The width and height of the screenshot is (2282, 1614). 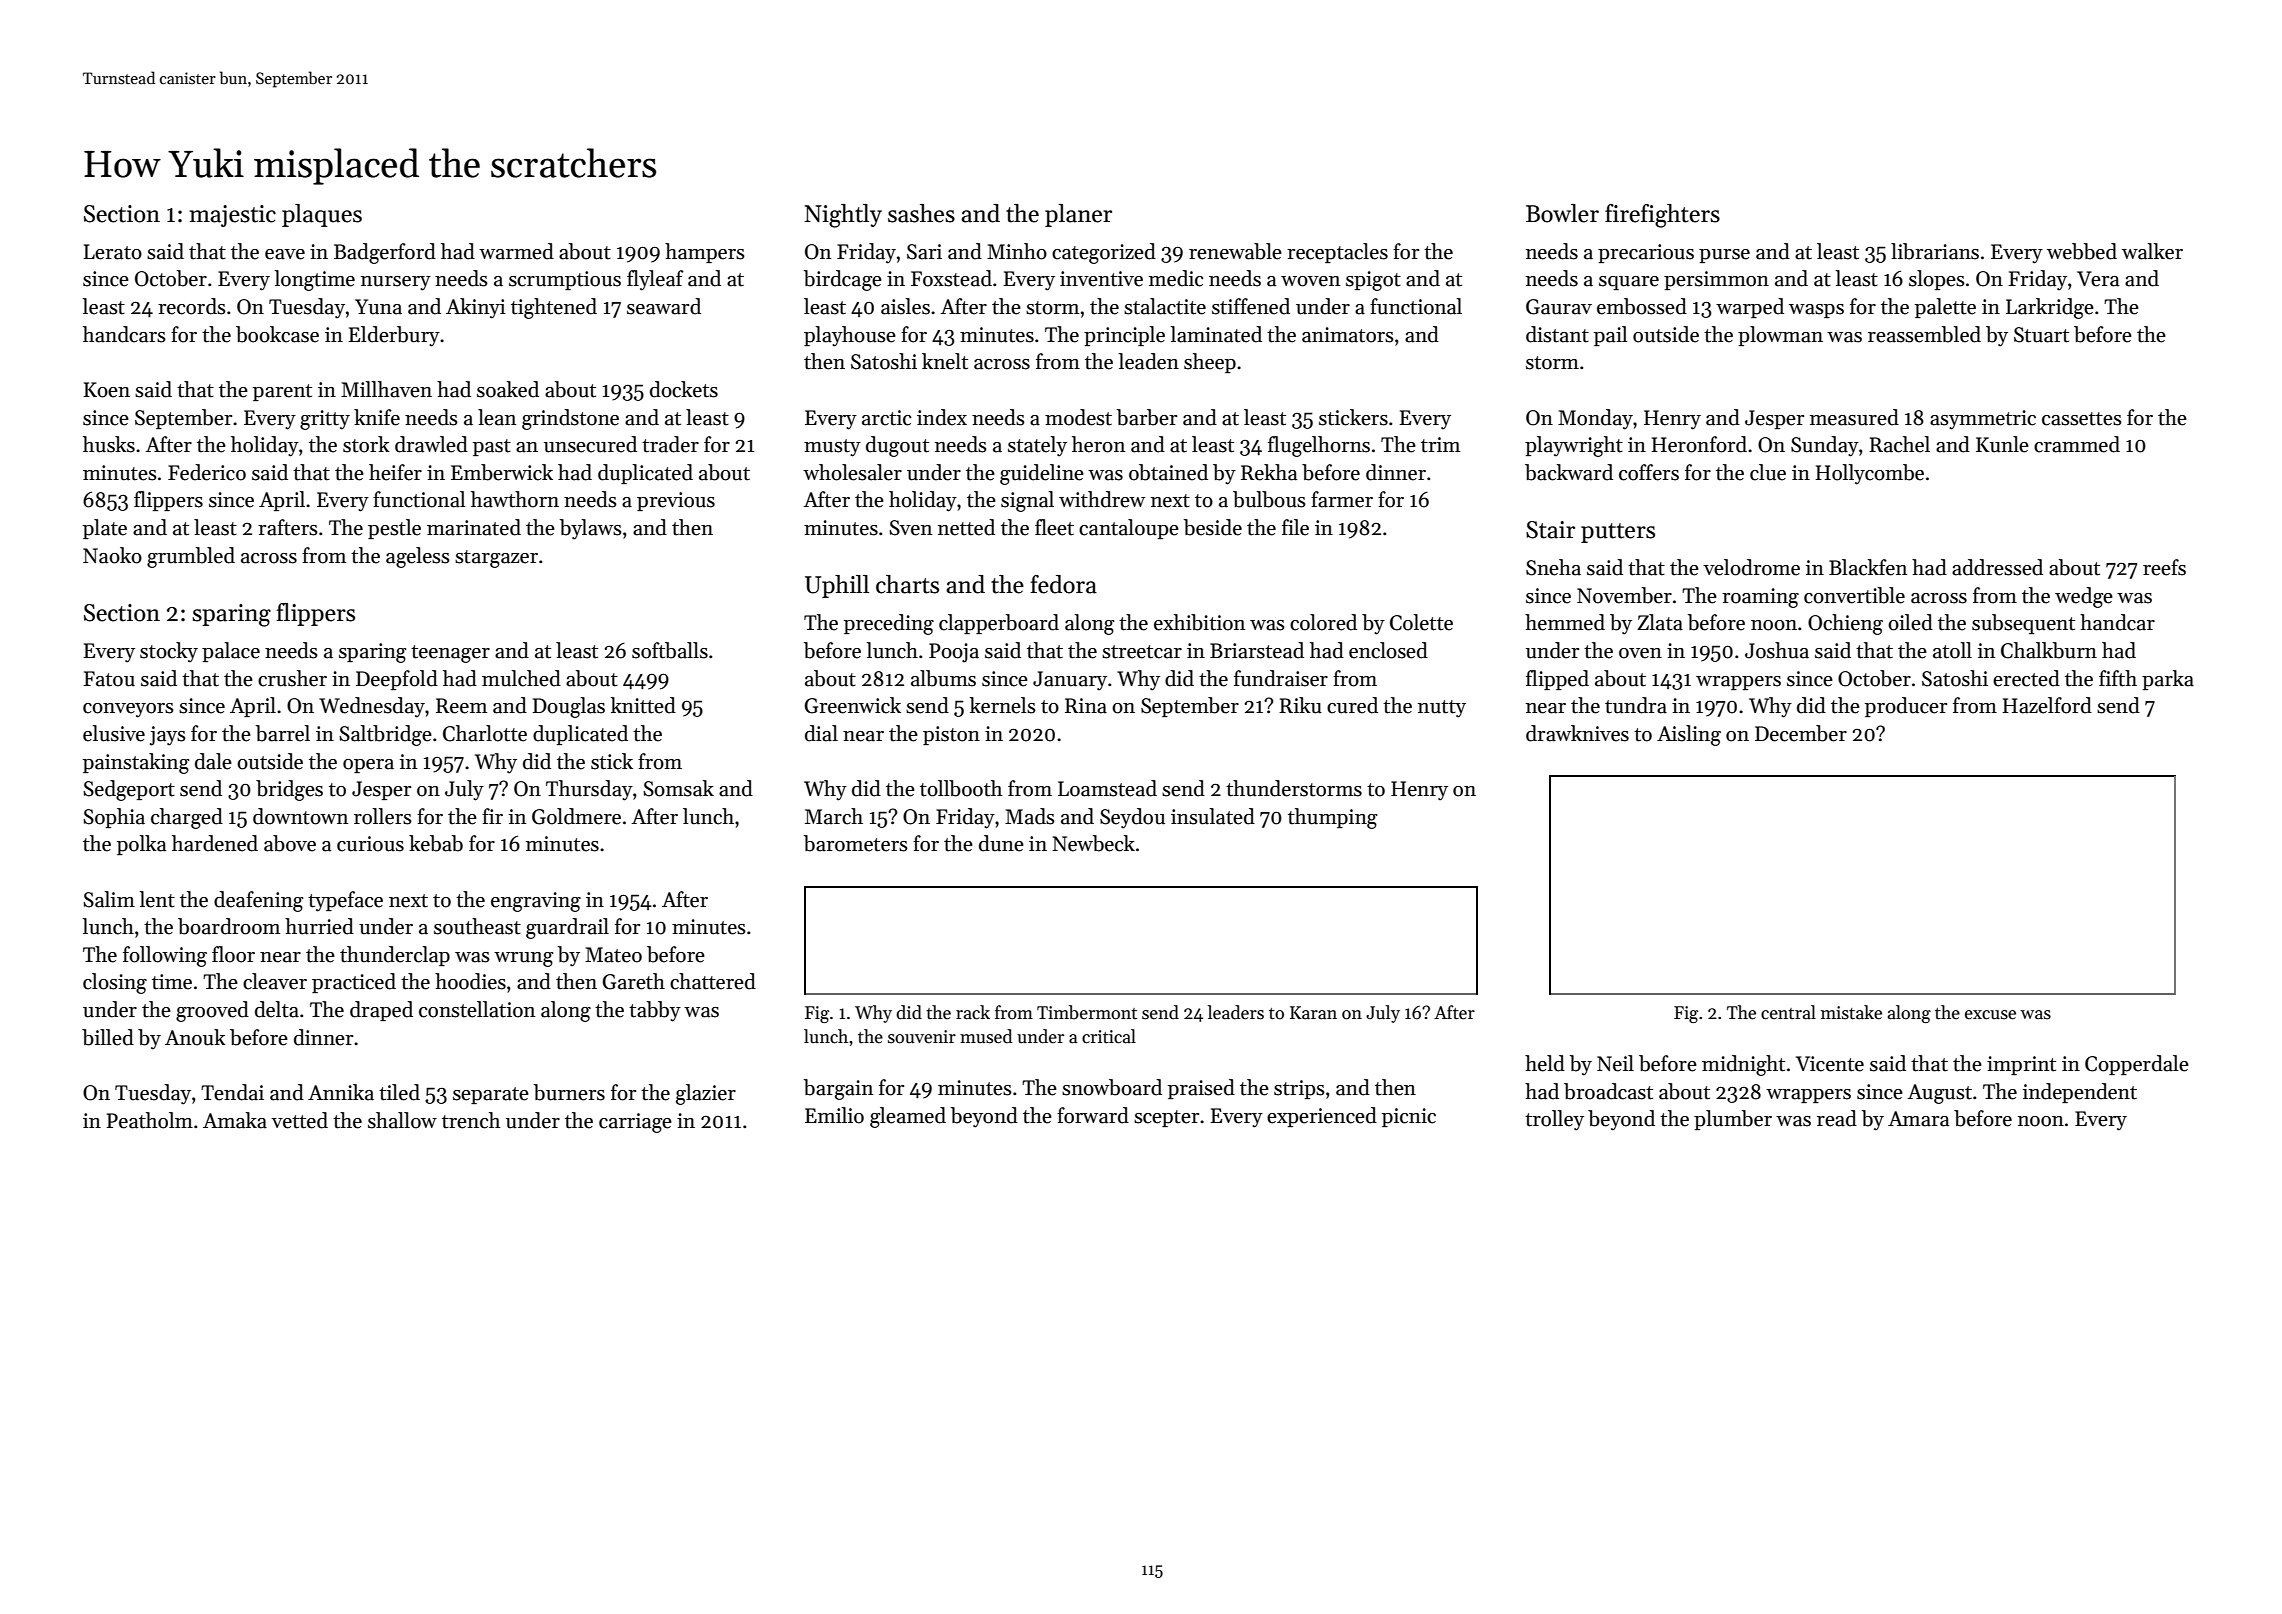 What do you see at coordinates (713, 981) in the screenshot?
I see `chattered` at bounding box center [713, 981].
